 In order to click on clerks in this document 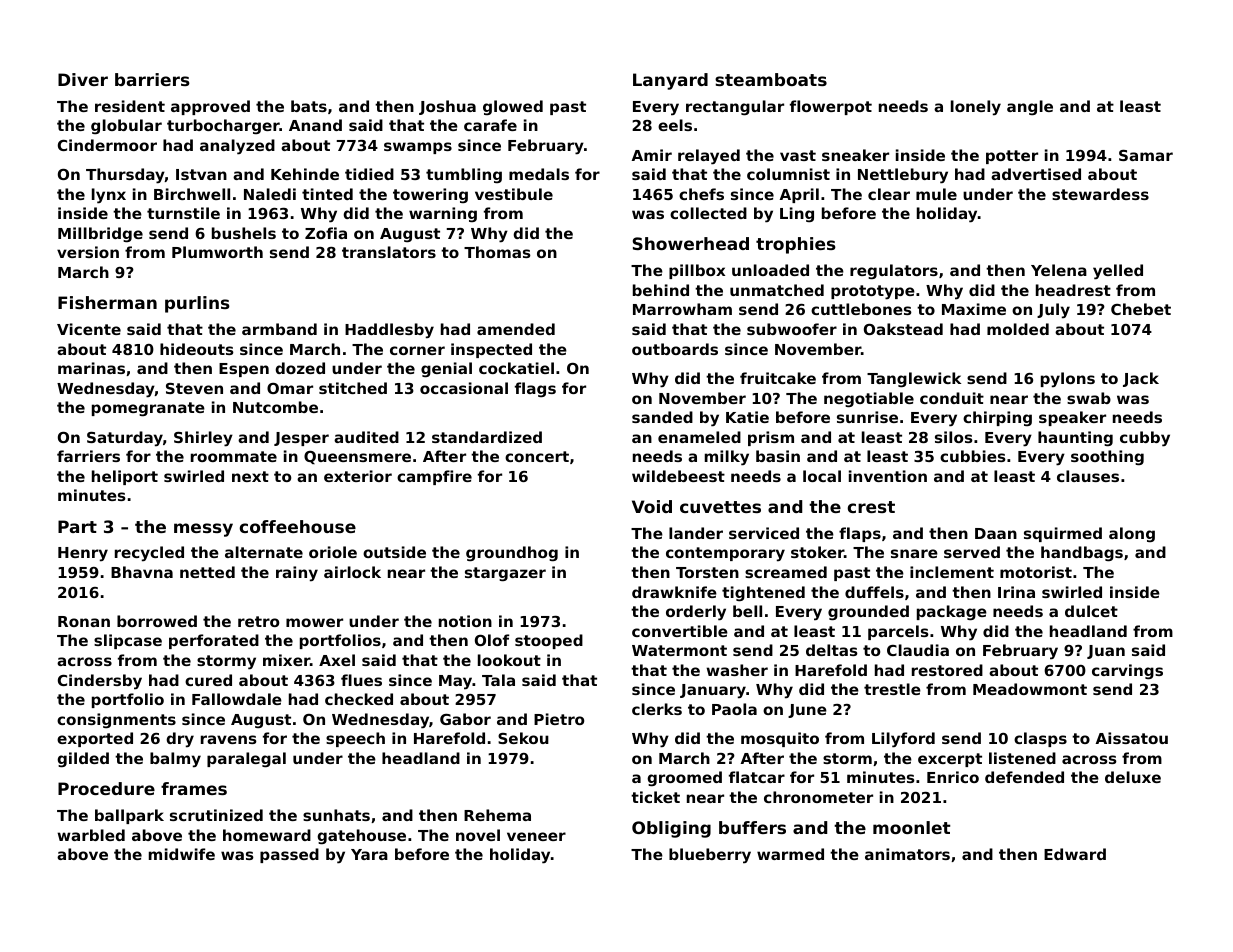, I will do `click(657, 709)`.
